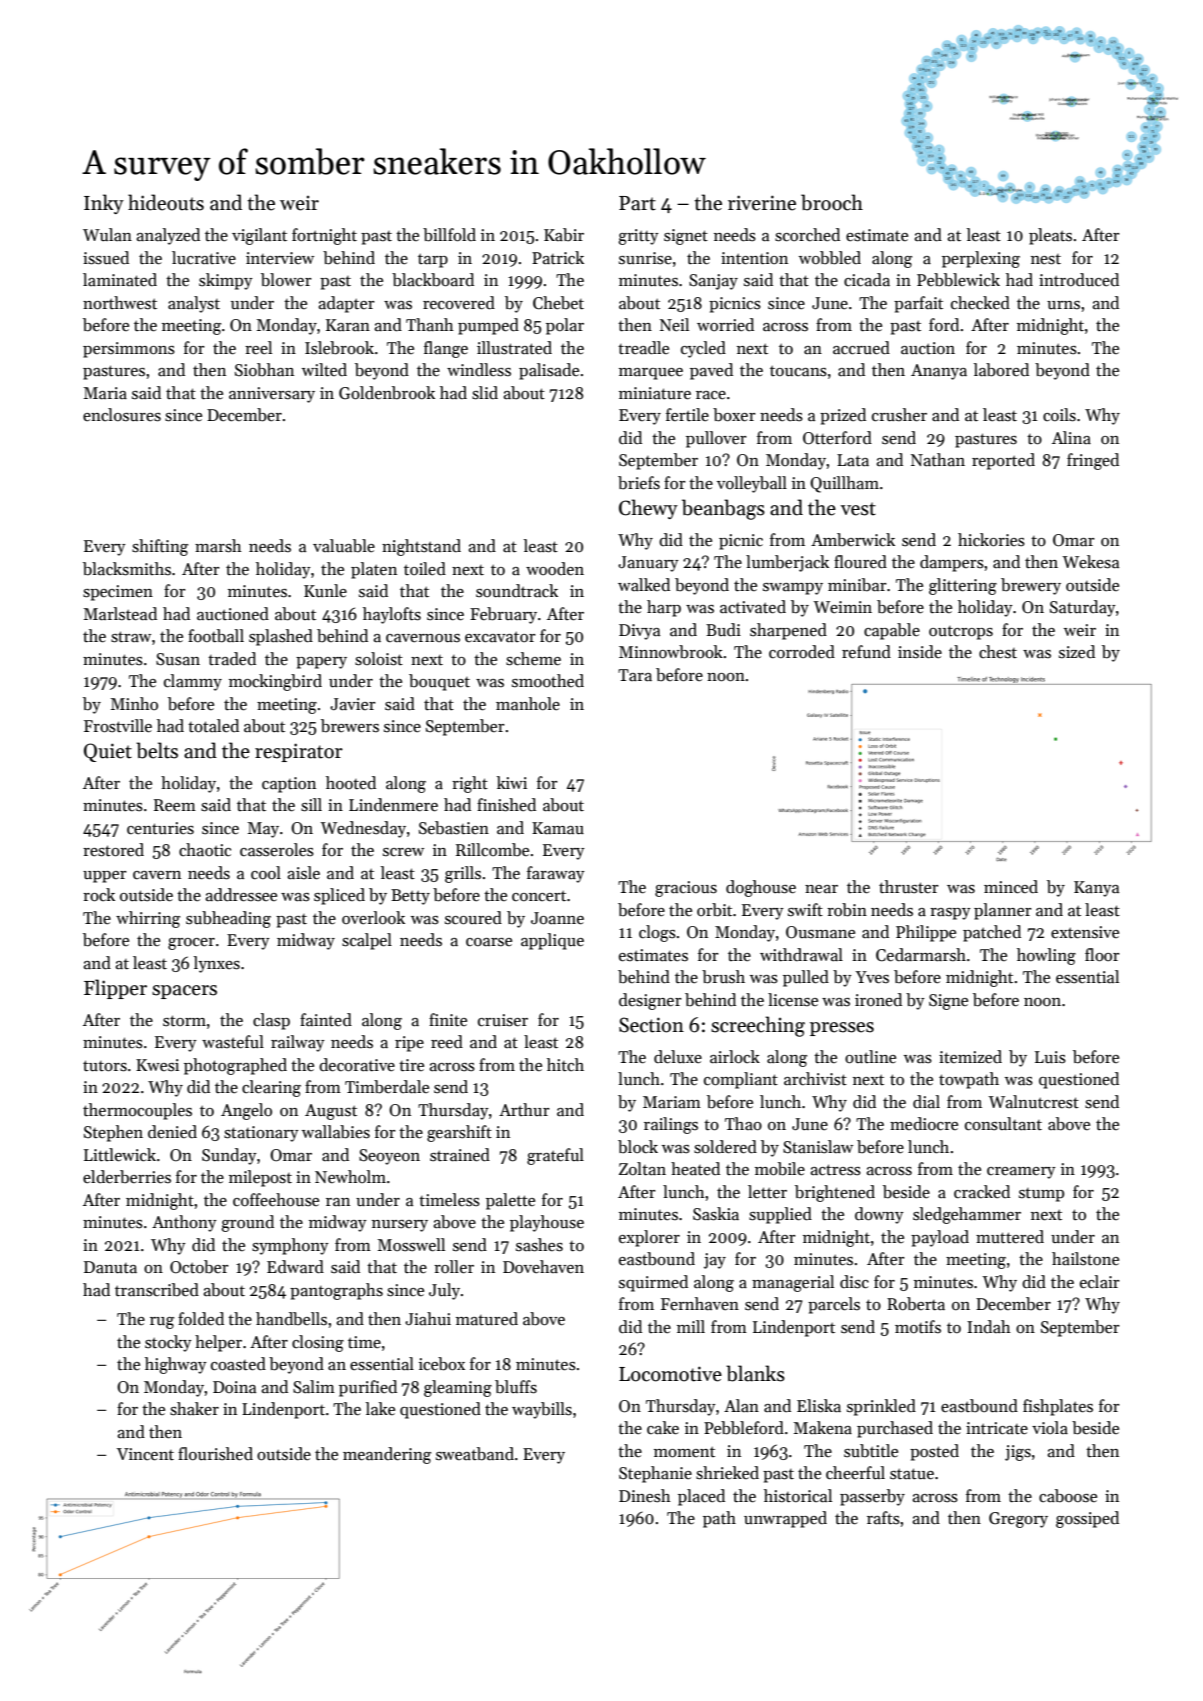 The image size is (1203, 1701). Describe the element at coordinates (858, 509) in the screenshot. I see `vest` at that location.
